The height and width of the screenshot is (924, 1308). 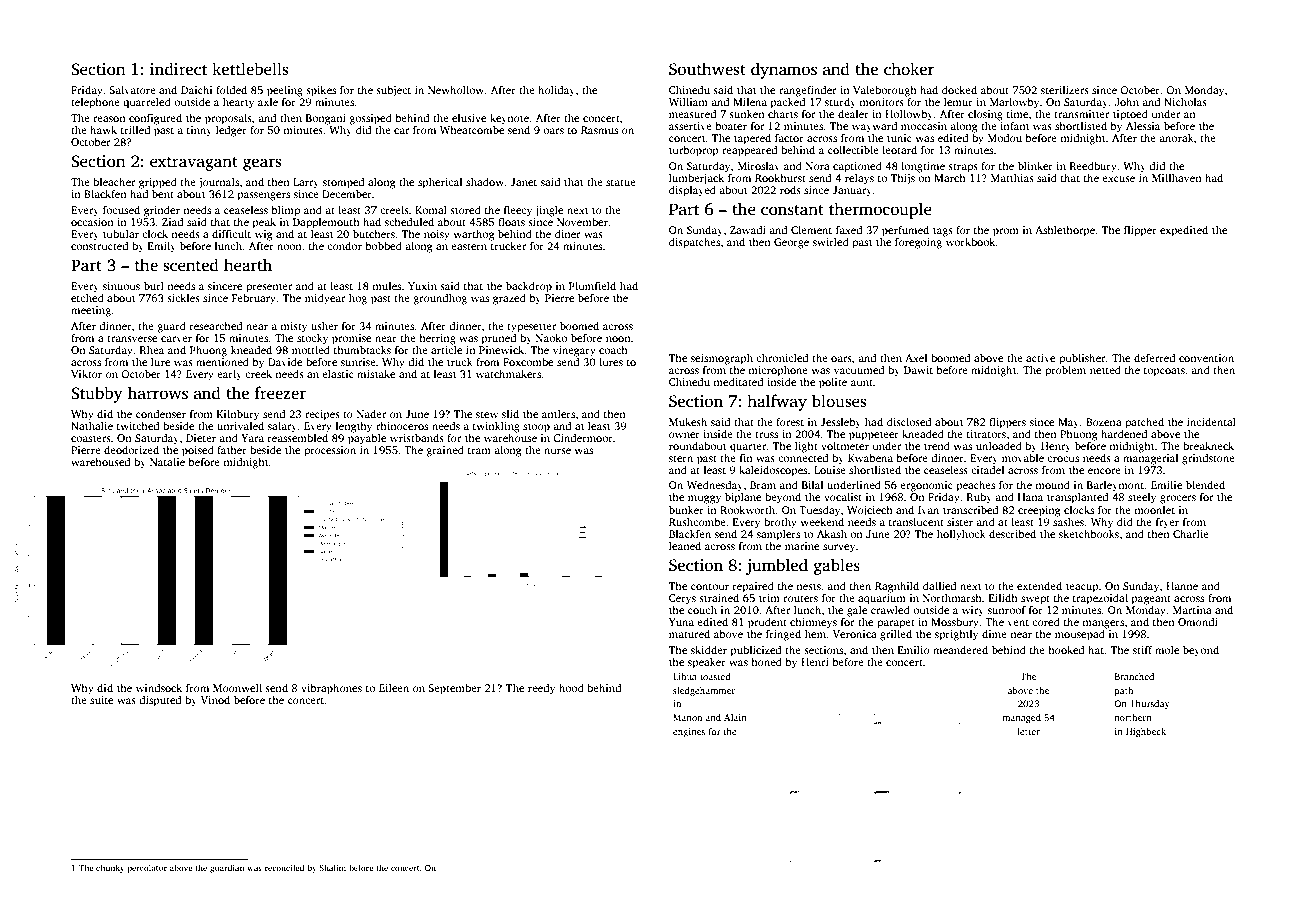 What do you see at coordinates (909, 69) in the screenshot?
I see `choker` at bounding box center [909, 69].
